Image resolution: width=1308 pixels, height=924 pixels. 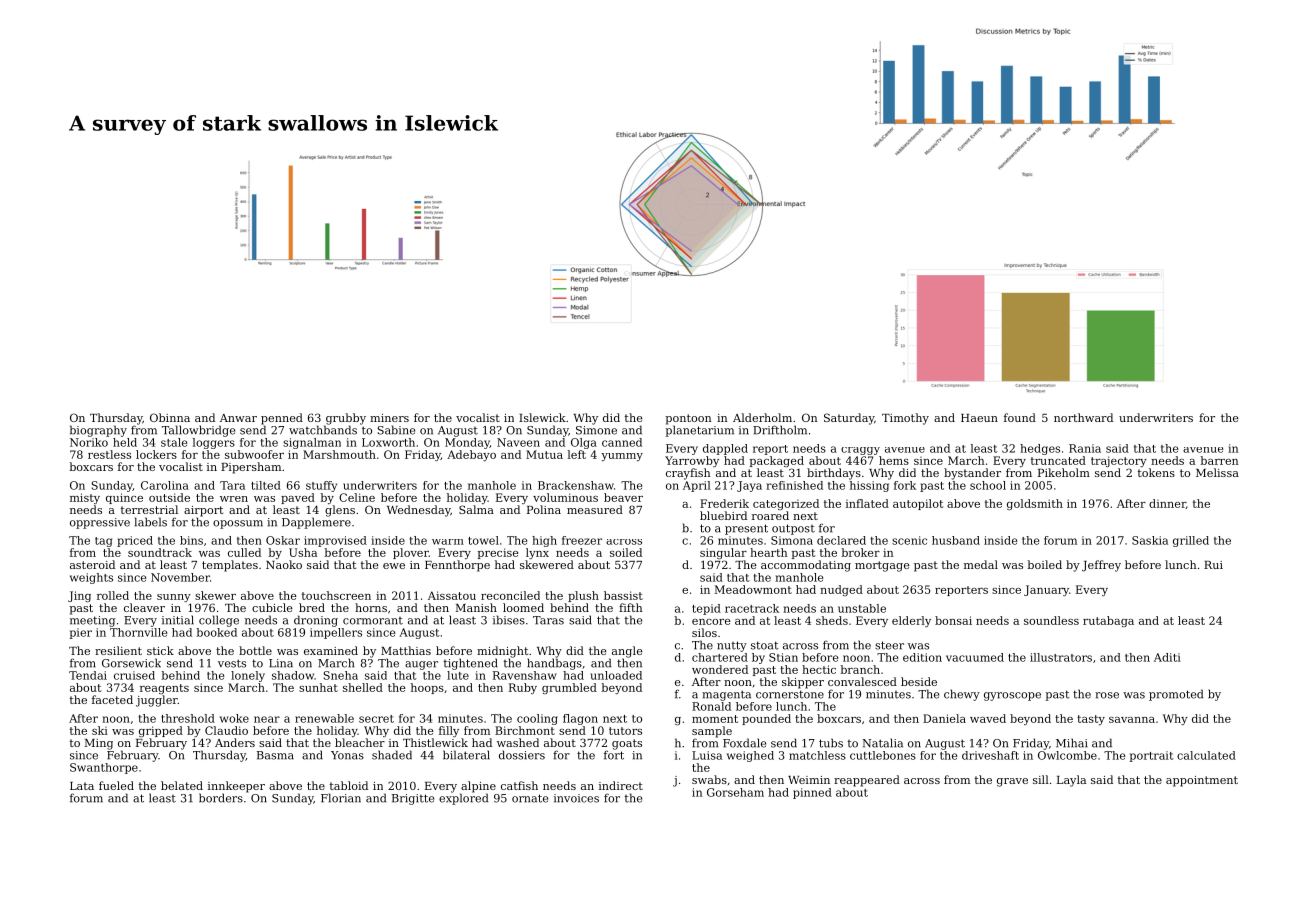 What do you see at coordinates (746, 529) in the screenshot?
I see `present` at bounding box center [746, 529].
